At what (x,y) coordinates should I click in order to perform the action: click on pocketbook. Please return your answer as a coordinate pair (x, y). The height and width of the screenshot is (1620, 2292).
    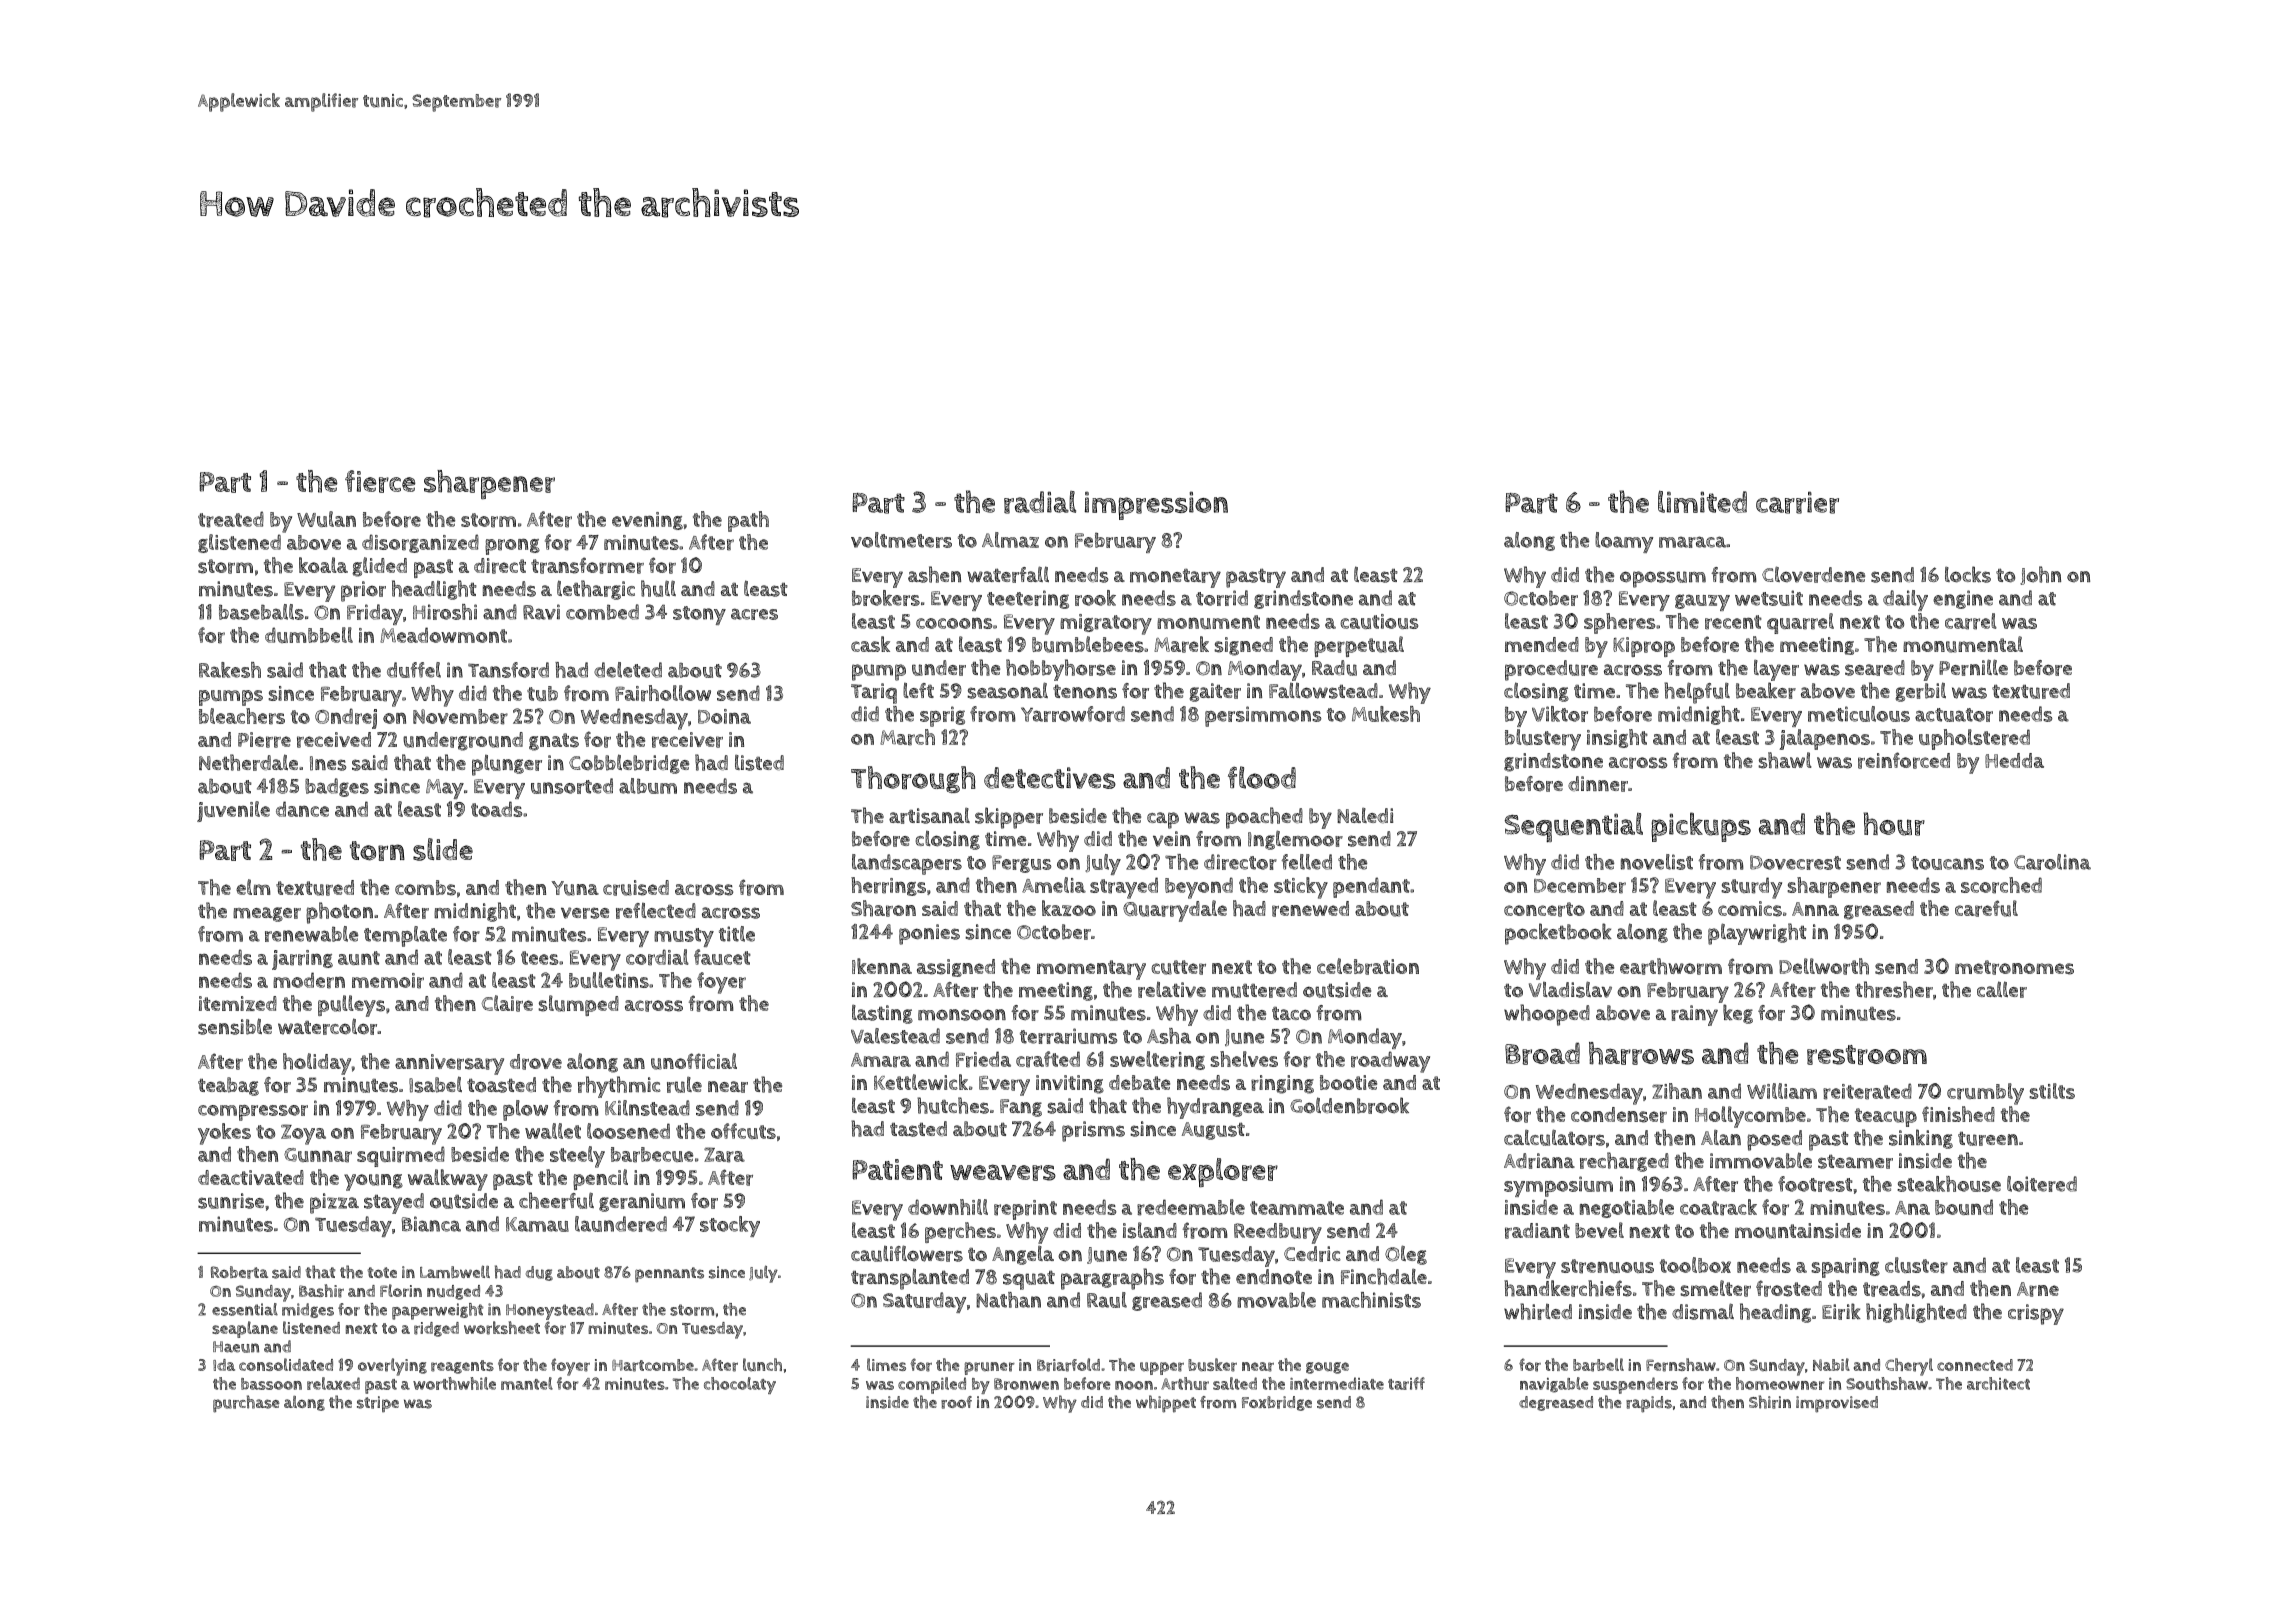
    Looking at the image, I should click on (1558, 934).
